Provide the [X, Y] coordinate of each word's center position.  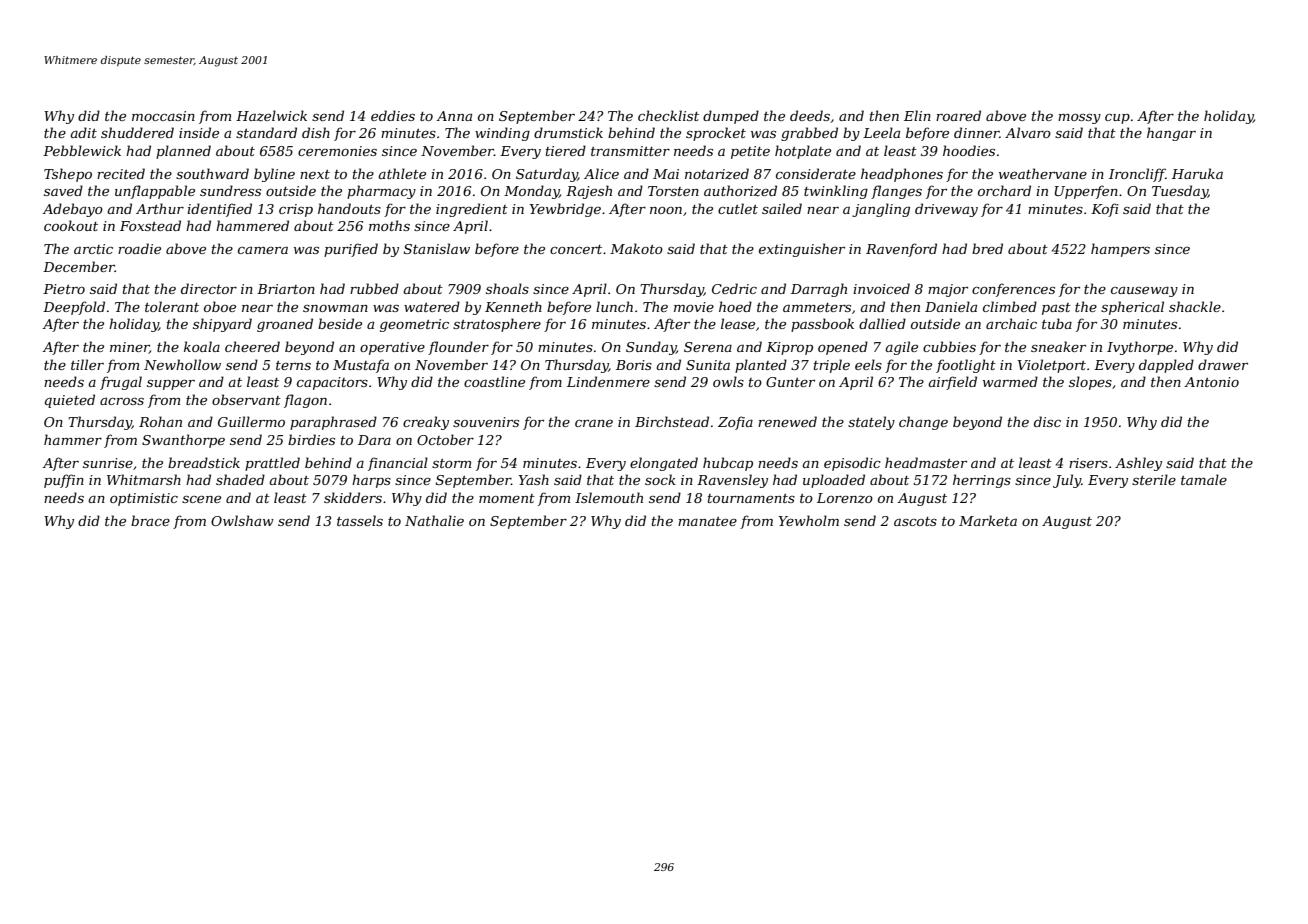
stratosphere [497, 325]
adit [83, 132]
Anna [454, 116]
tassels [360, 520]
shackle [1195, 306]
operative [392, 348]
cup [1117, 119]
